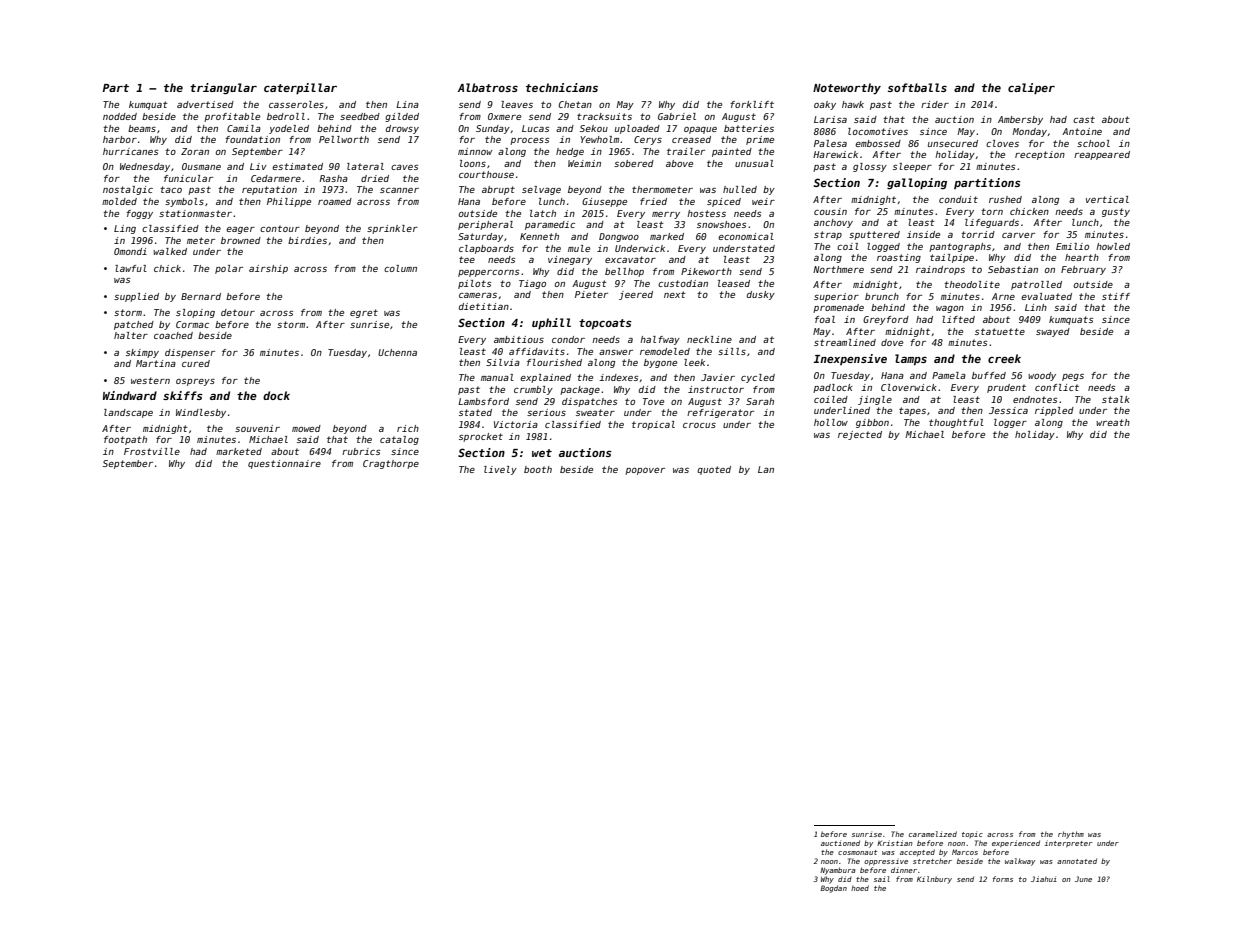 This document has width=1233, height=952. What do you see at coordinates (917, 184) in the document?
I see `galloping` at bounding box center [917, 184].
